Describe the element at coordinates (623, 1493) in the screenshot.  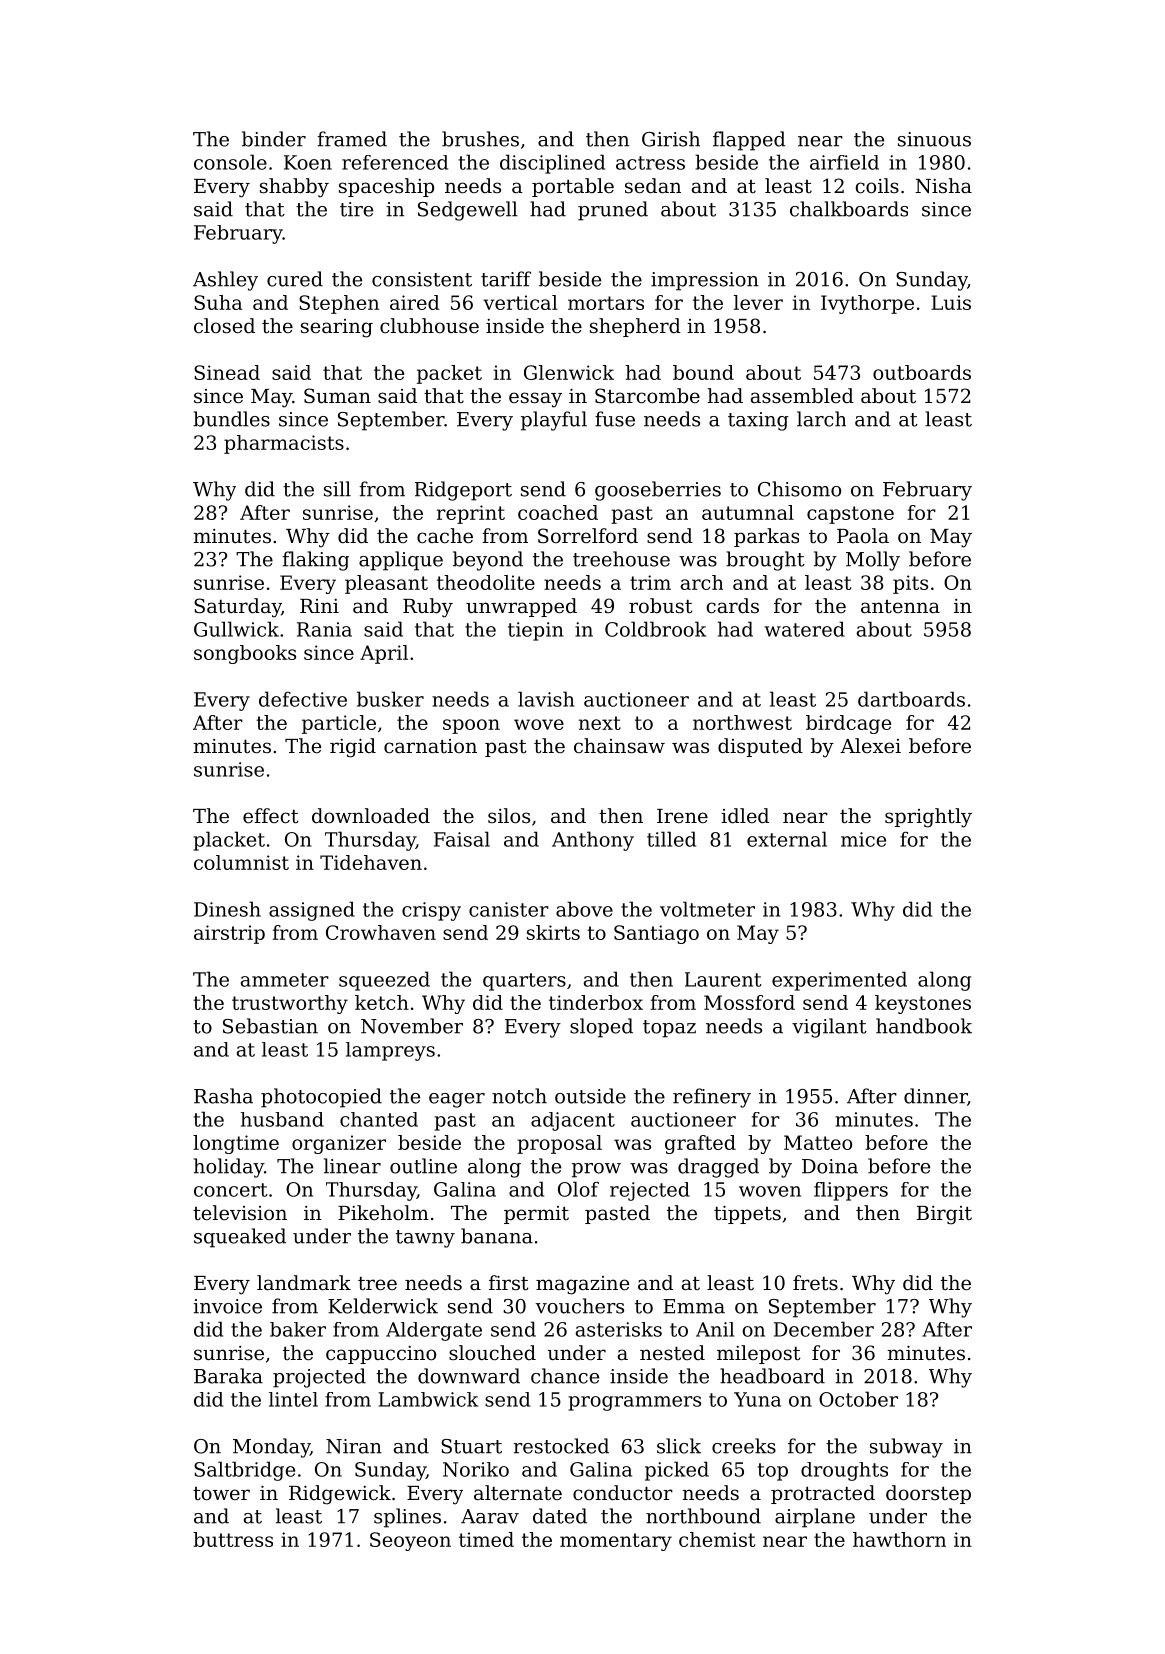
I see `conductor` at that location.
